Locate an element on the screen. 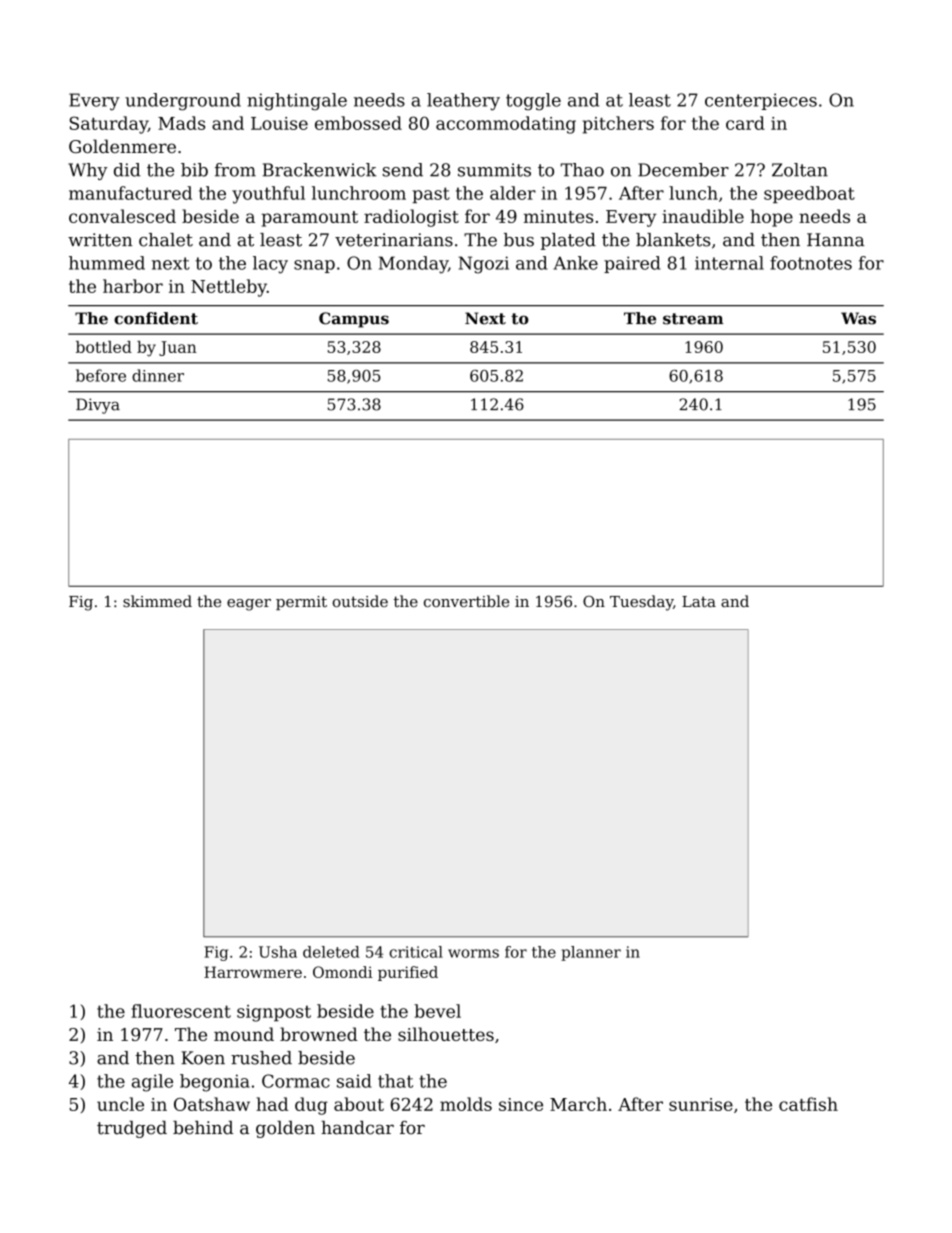 This screenshot has width=952, height=1233. rushed is located at coordinates (261, 1058).
